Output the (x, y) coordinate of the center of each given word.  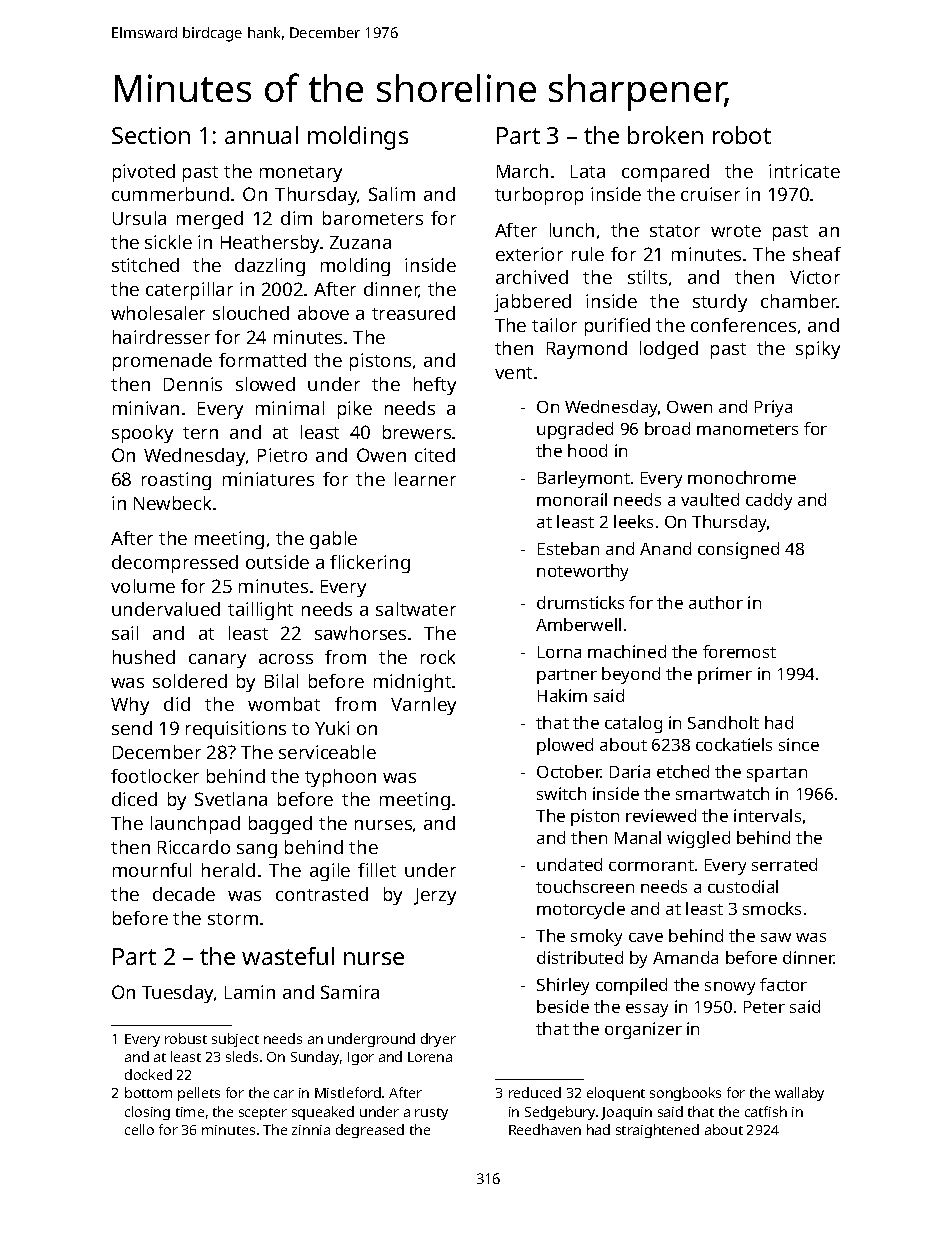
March (522, 171)
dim (296, 218)
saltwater (416, 609)
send (132, 728)
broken (665, 135)
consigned (738, 550)
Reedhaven (545, 1129)
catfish (766, 1111)
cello (139, 1129)
